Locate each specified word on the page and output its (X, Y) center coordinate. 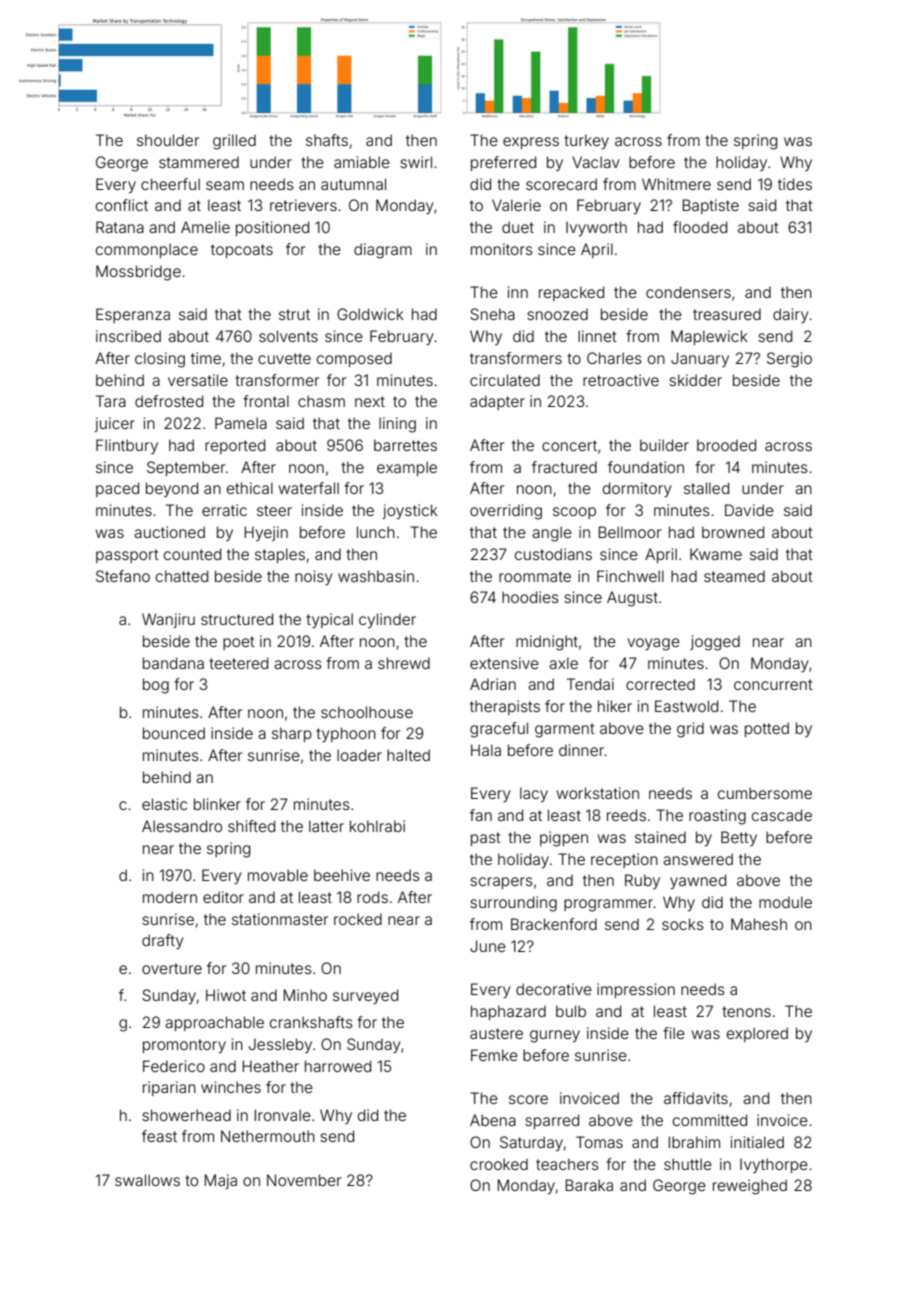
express (531, 143)
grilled (234, 142)
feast (159, 1136)
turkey (586, 141)
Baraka (589, 1185)
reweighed (750, 1187)
